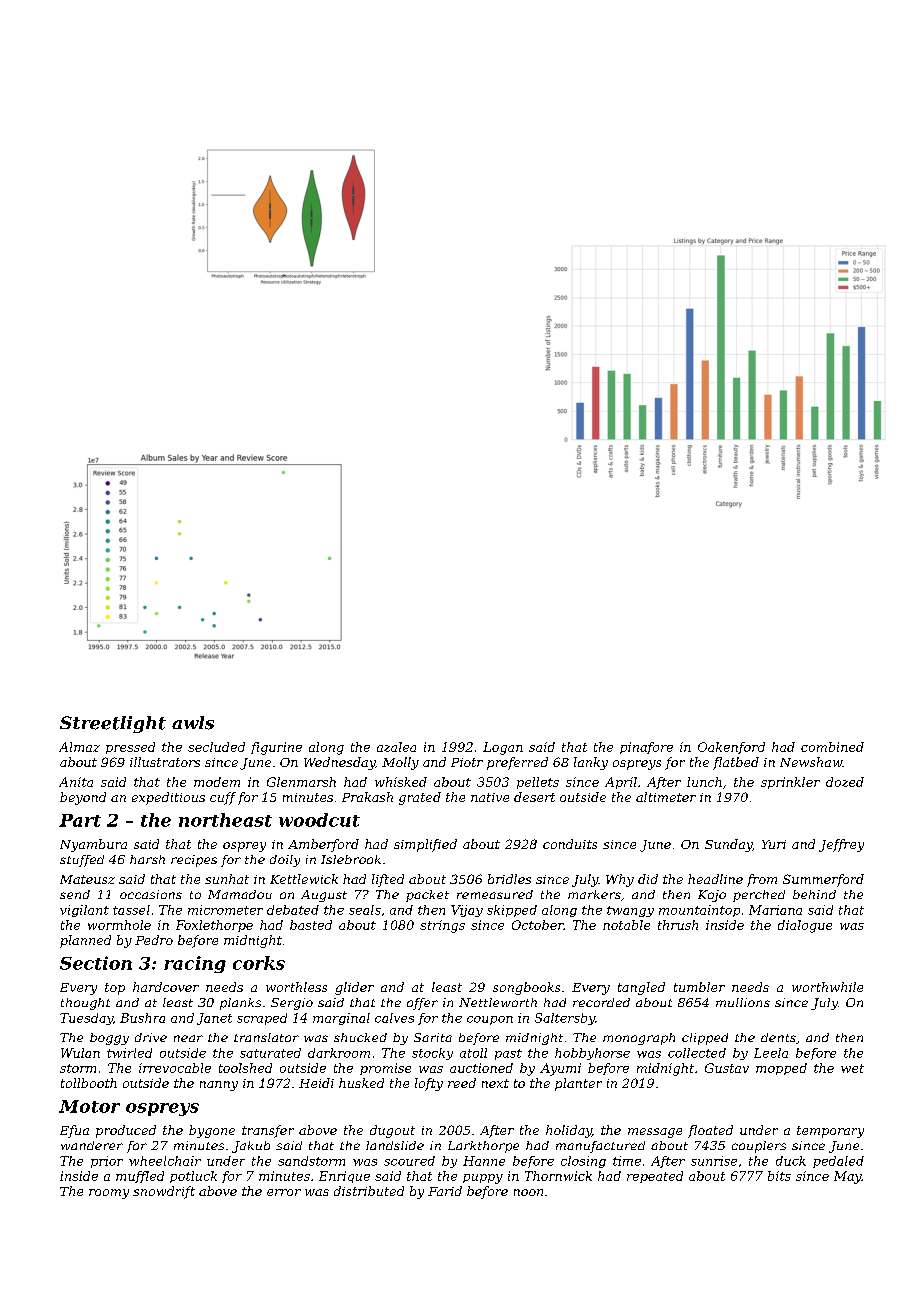  Describe the element at coordinates (266, 1037) in the image. I see `translator` at that location.
